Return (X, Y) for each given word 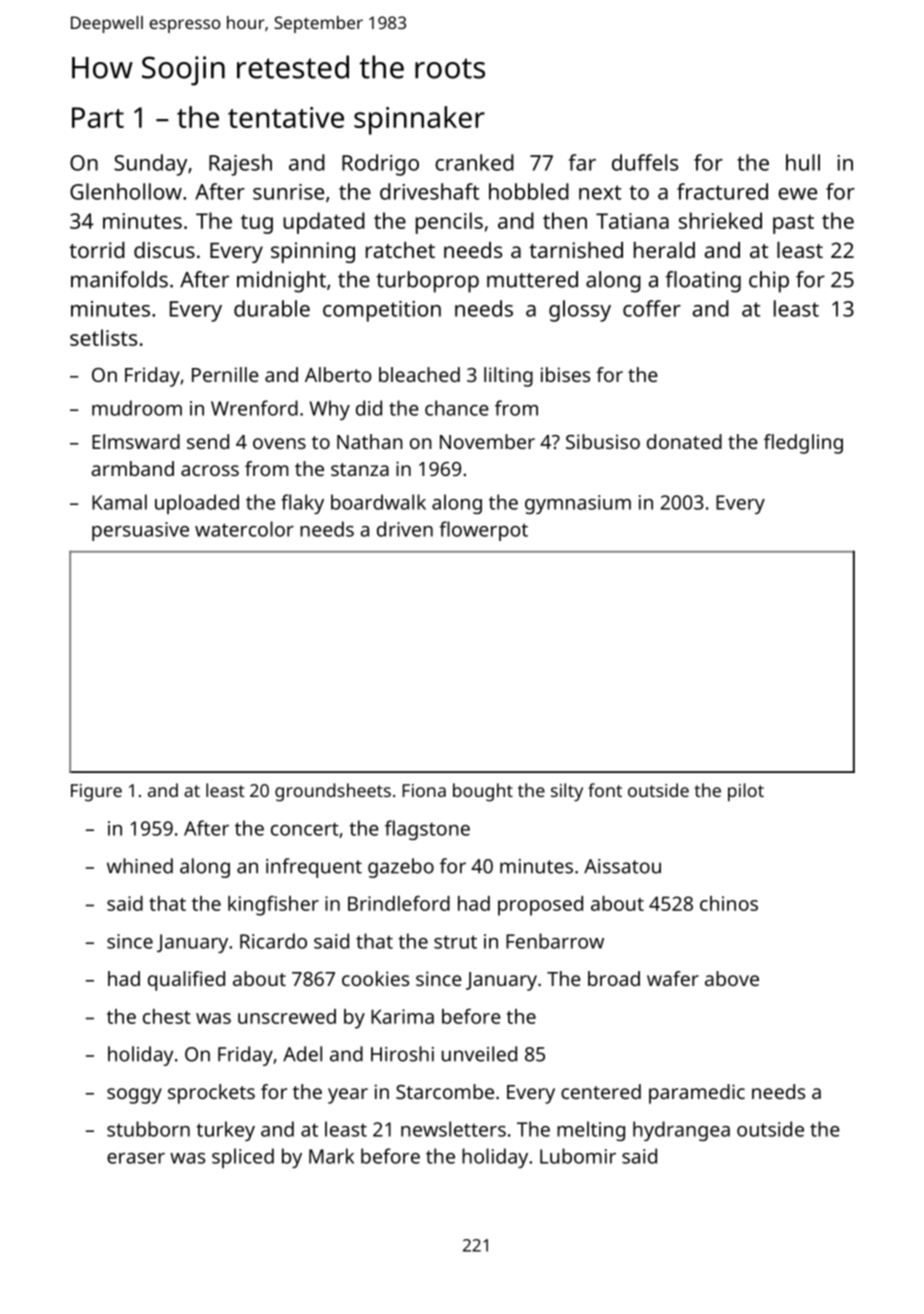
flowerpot (483, 531)
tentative (286, 117)
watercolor (244, 529)
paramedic (697, 1094)
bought (483, 792)
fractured (722, 191)
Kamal (119, 502)
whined (140, 866)
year (348, 1096)
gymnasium (578, 504)
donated (684, 441)
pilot (746, 792)
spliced (243, 1158)
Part (98, 117)
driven (405, 529)
